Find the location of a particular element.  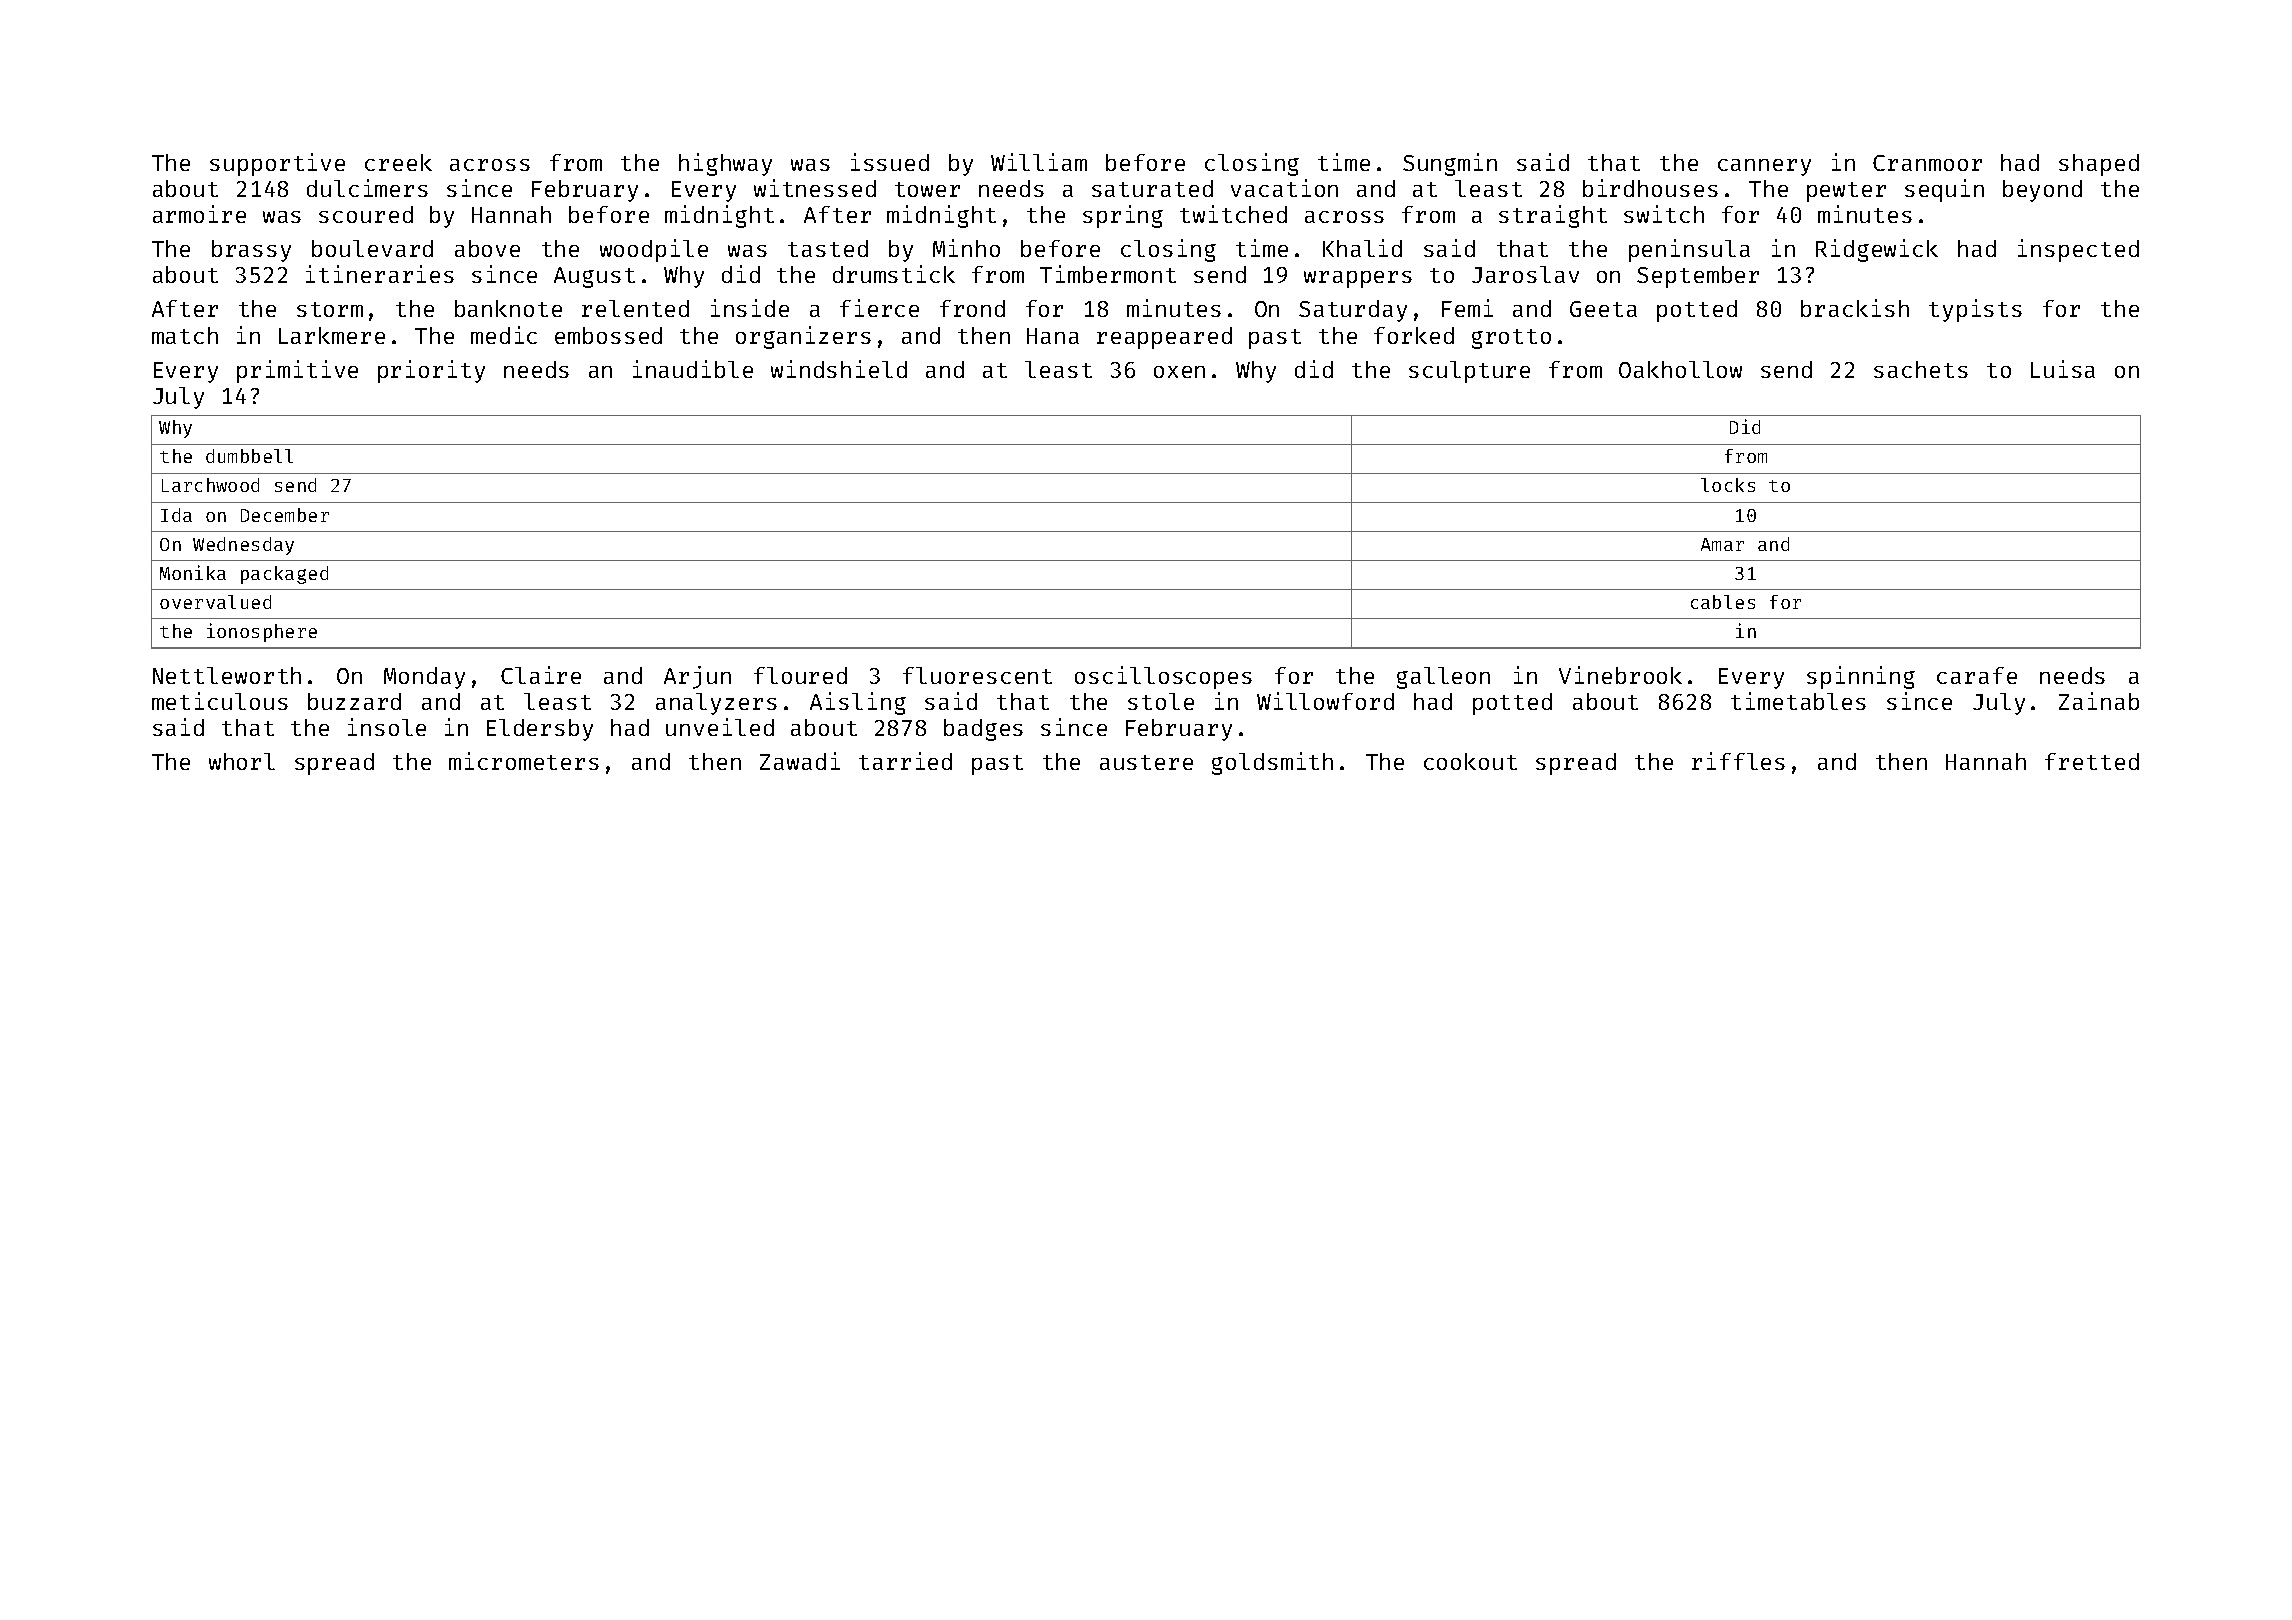

December is located at coordinates (285, 515).
